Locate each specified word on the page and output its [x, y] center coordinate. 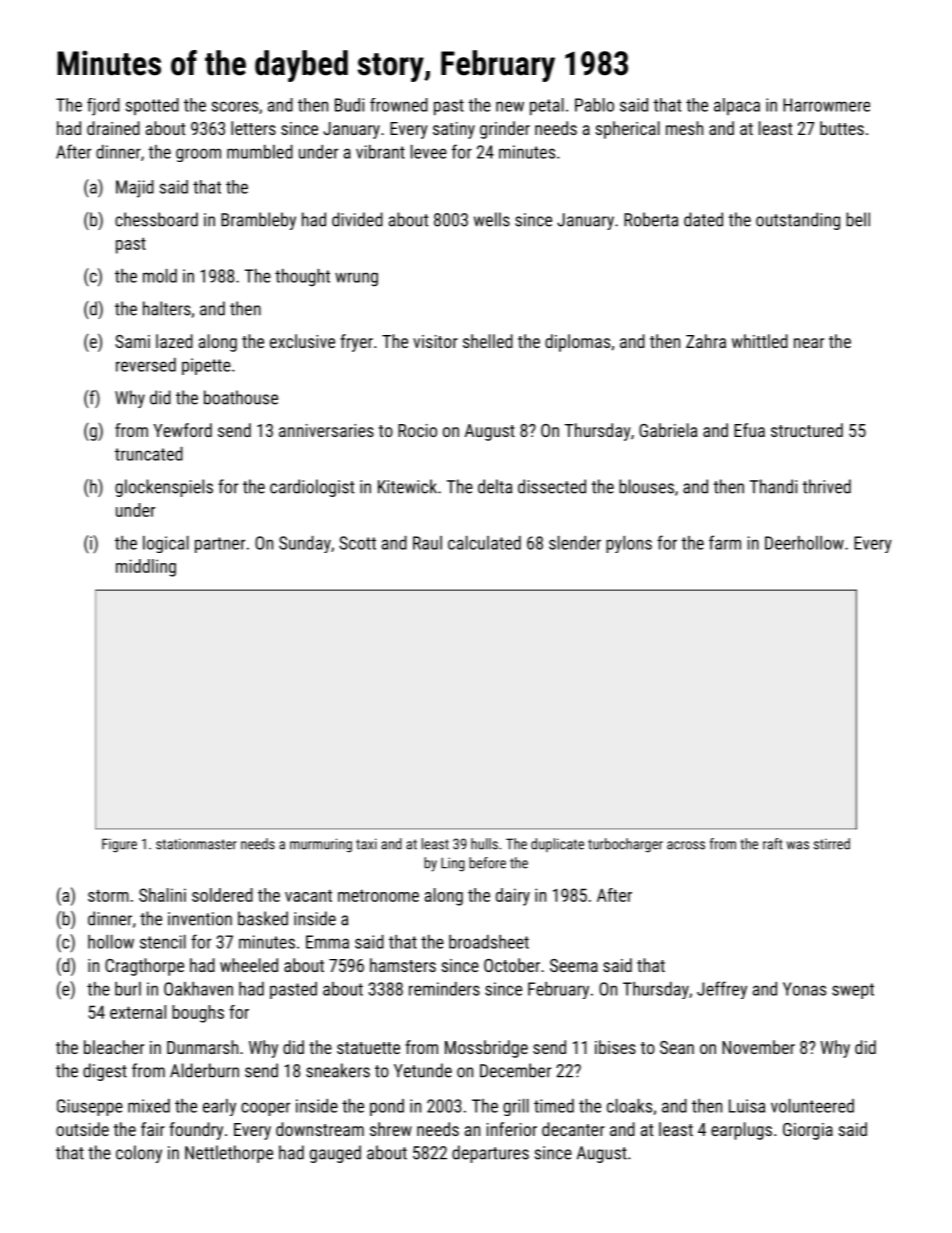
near [809, 343]
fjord [103, 107]
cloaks [629, 1106]
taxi [366, 844]
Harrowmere [826, 105]
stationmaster [196, 844]
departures [490, 1154]
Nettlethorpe [229, 1154]
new [510, 106]
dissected [552, 486]
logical [166, 544]
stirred [832, 844]
